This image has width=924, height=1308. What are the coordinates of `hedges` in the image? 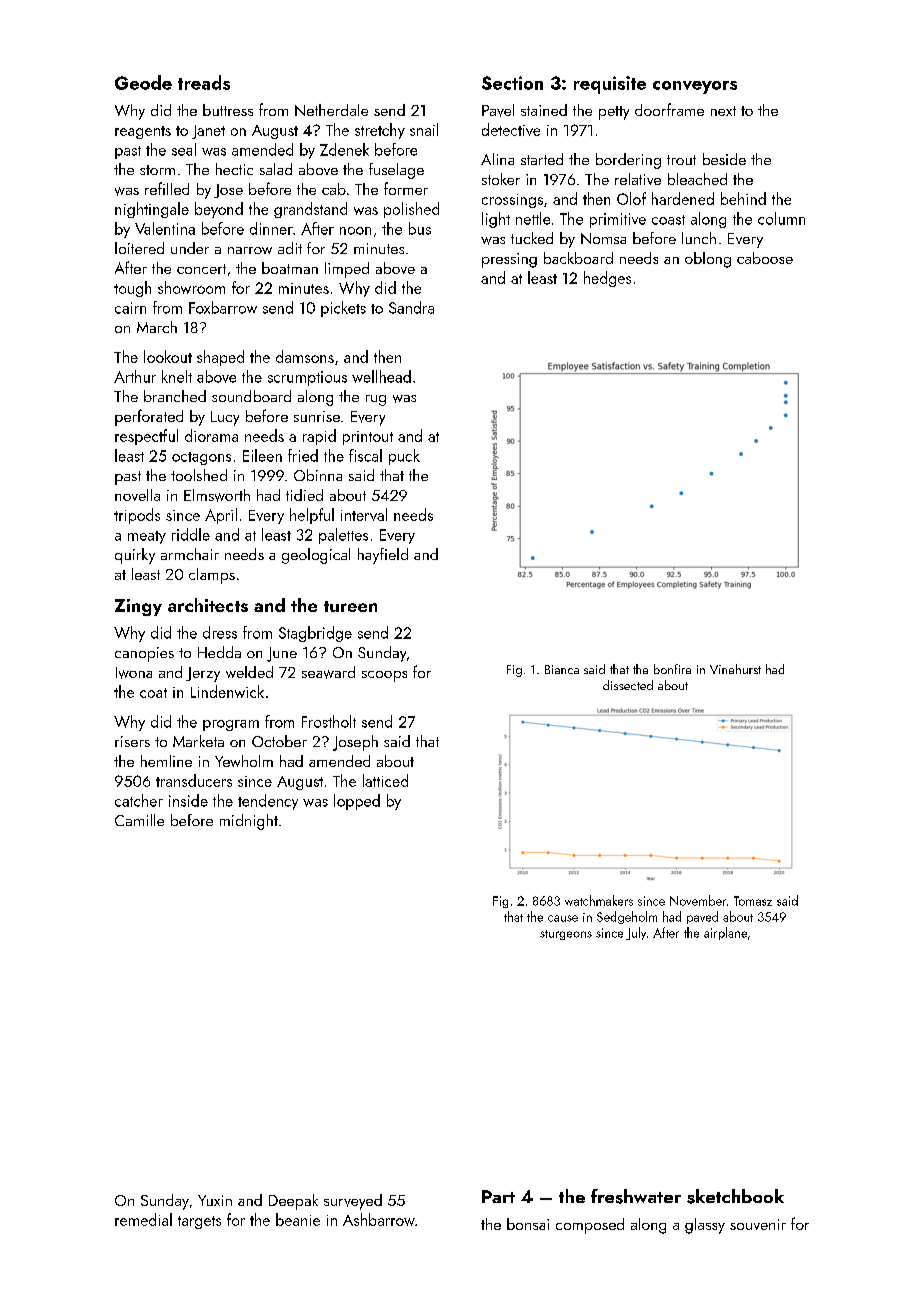 It's located at (607, 279).
